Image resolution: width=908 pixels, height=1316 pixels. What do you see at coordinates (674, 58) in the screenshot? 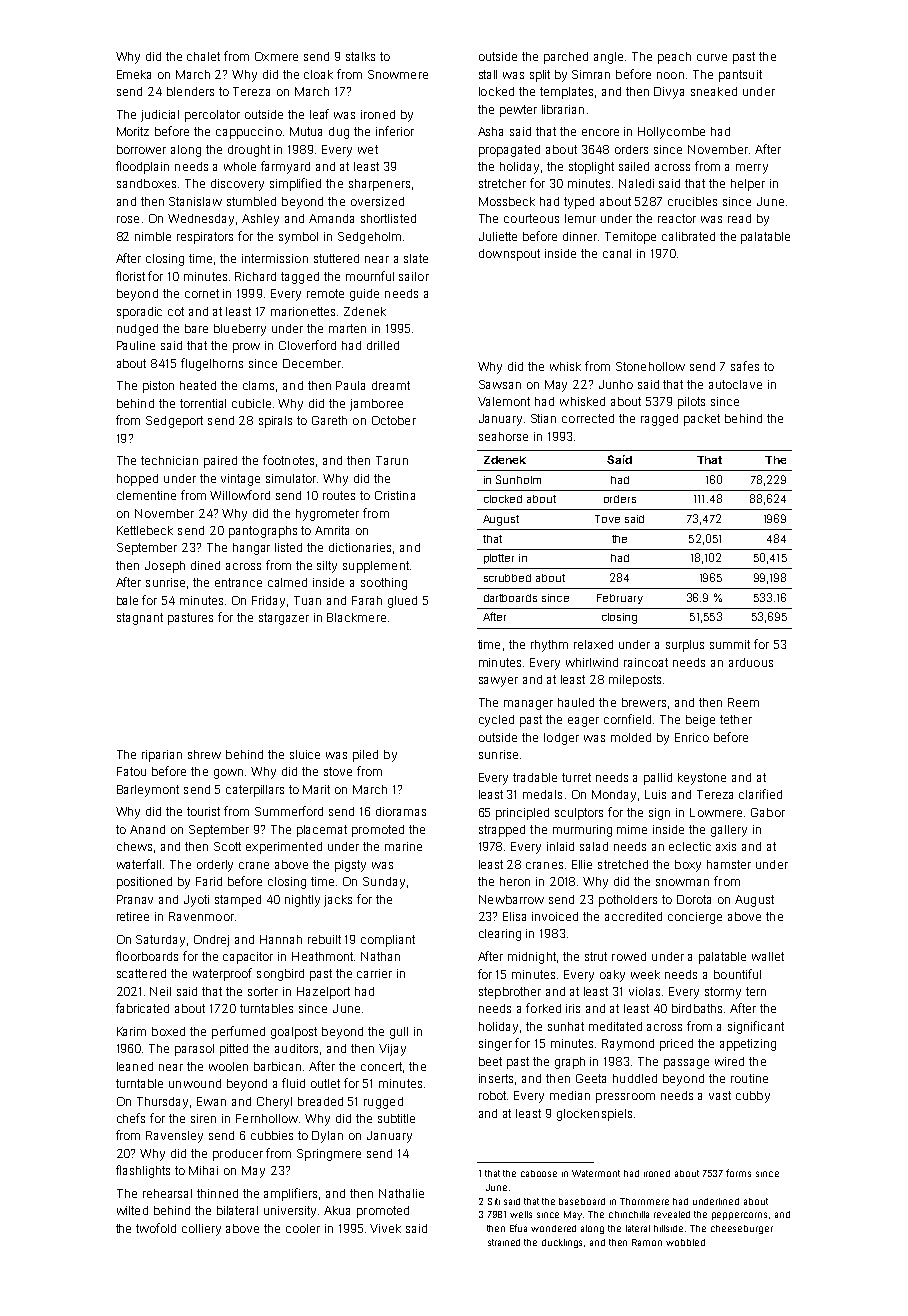
I see `peach` at bounding box center [674, 58].
